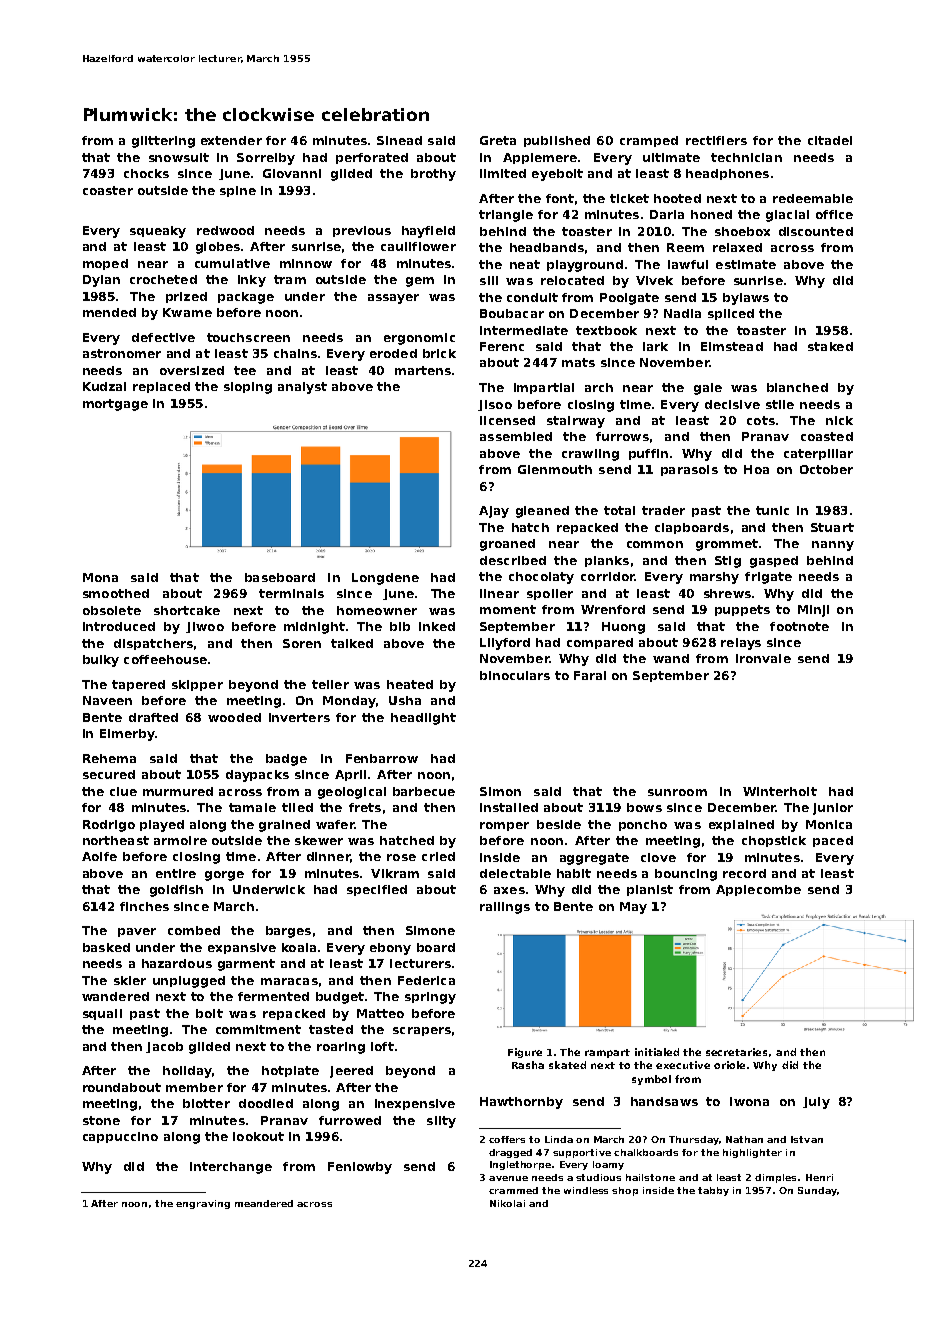 The height and width of the image is (1328, 935). I want to click on Ajay, so click(494, 512).
